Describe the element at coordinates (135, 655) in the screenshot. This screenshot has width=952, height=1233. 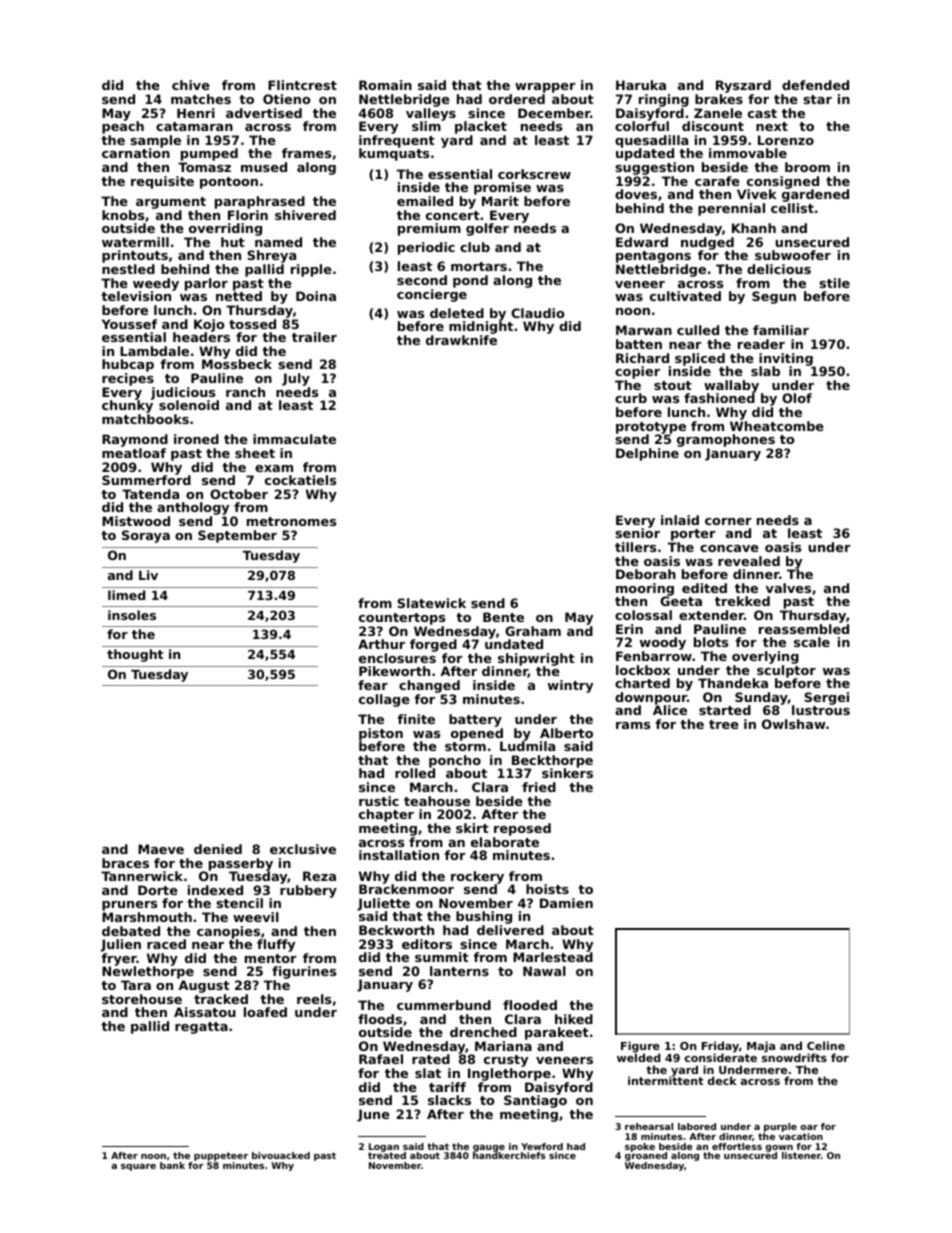
I see `thought` at that location.
